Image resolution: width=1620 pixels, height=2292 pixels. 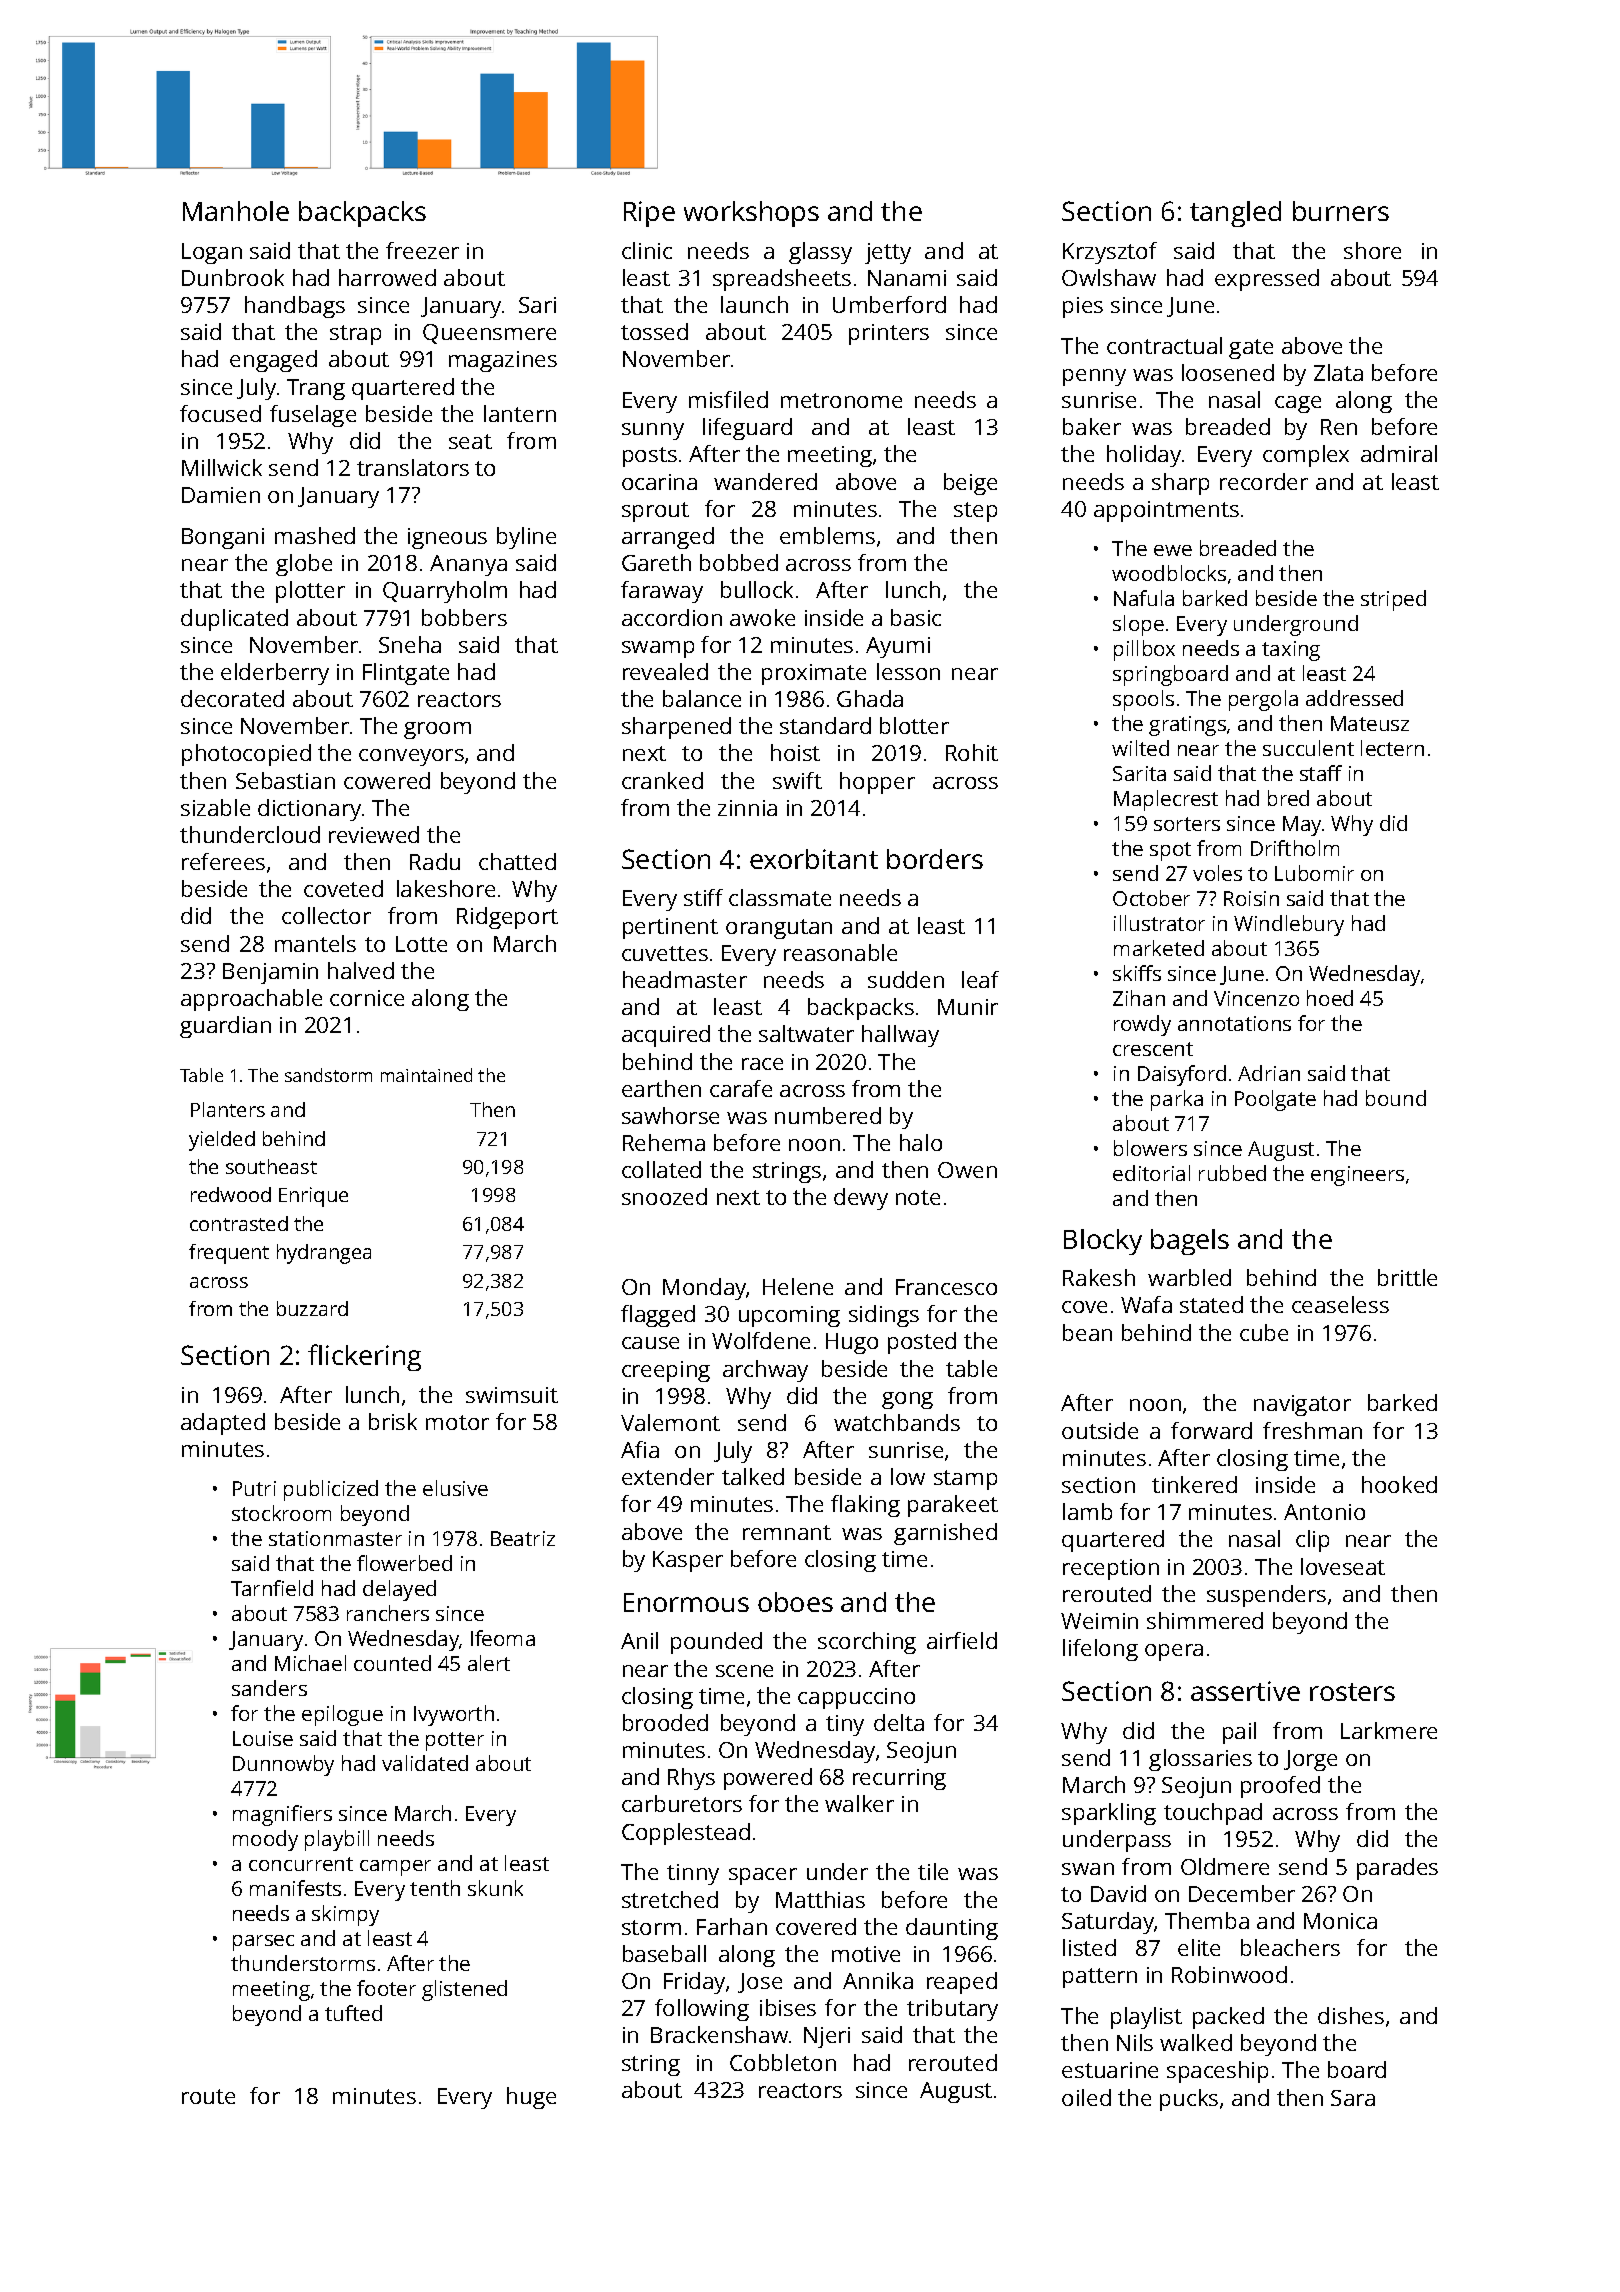 What do you see at coordinates (1110, 253) in the document?
I see `Krzysztof` at bounding box center [1110, 253].
